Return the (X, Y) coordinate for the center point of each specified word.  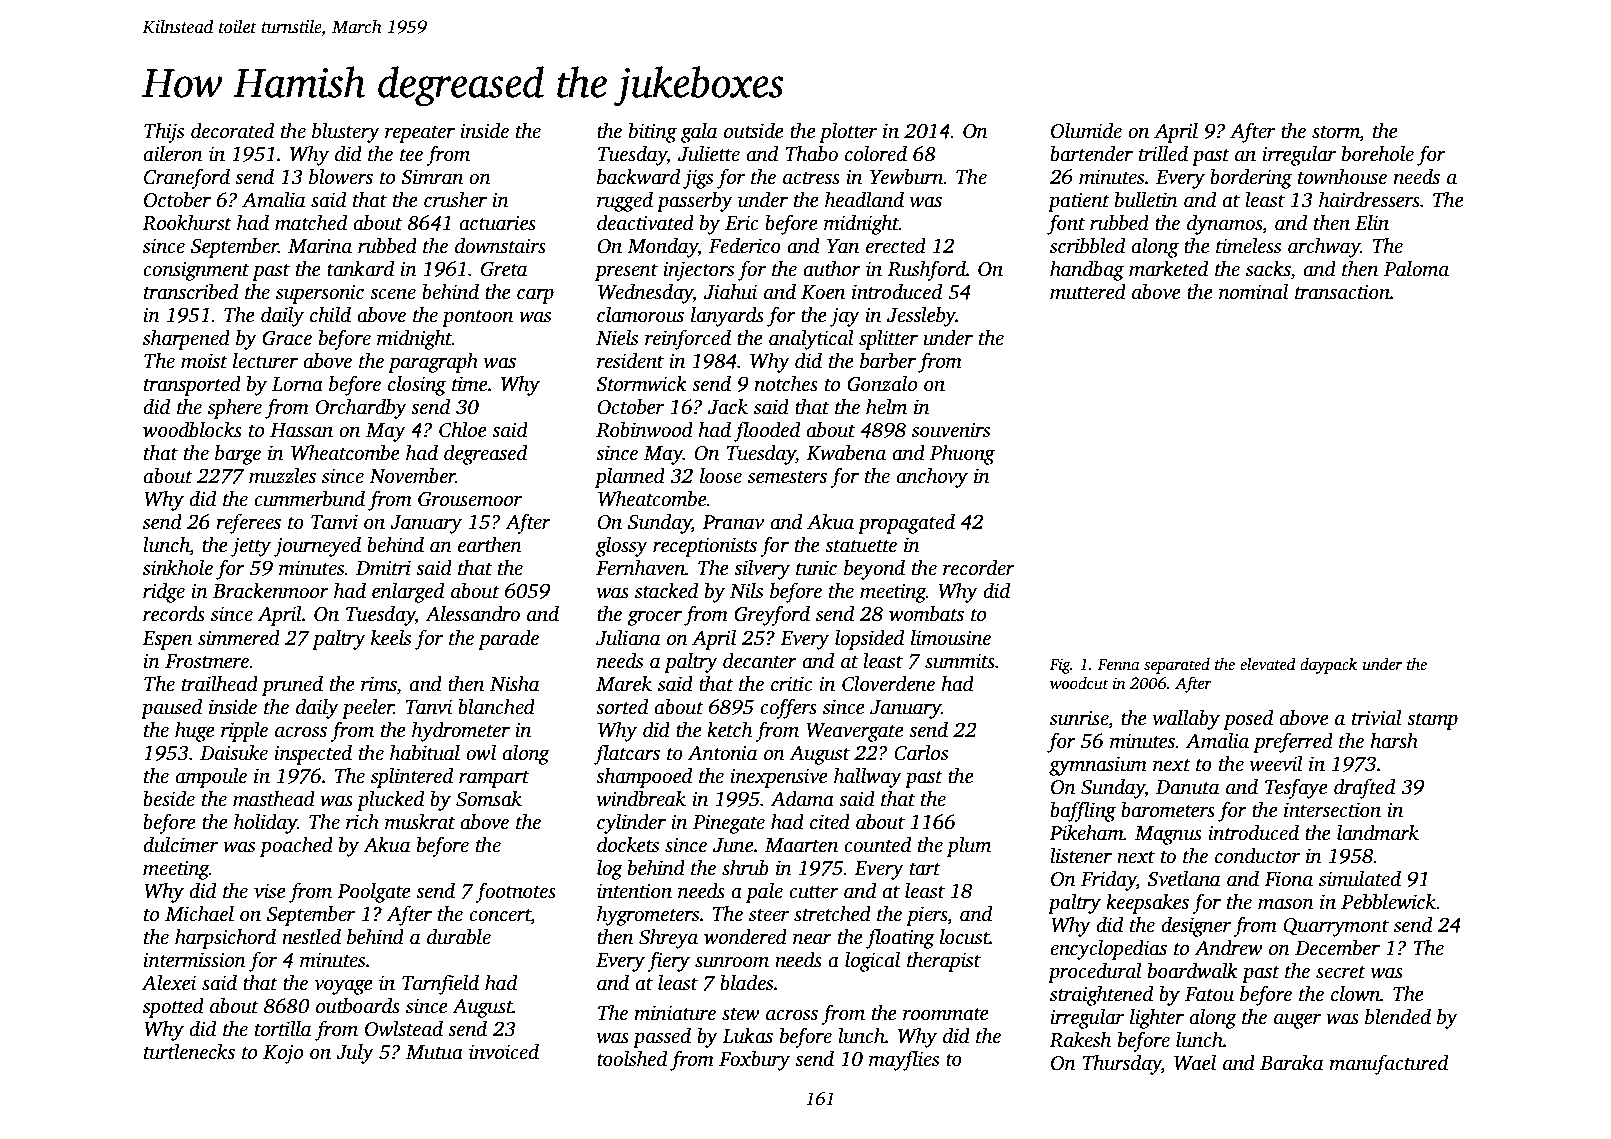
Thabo (812, 154)
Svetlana (1183, 879)
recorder (979, 567)
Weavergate (855, 732)
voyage (343, 987)
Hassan (301, 430)
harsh (1394, 740)
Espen (167, 640)
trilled (1163, 154)
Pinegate (729, 824)
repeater (420, 134)
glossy (622, 547)
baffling (1083, 811)
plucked (390, 800)
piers (926, 916)
